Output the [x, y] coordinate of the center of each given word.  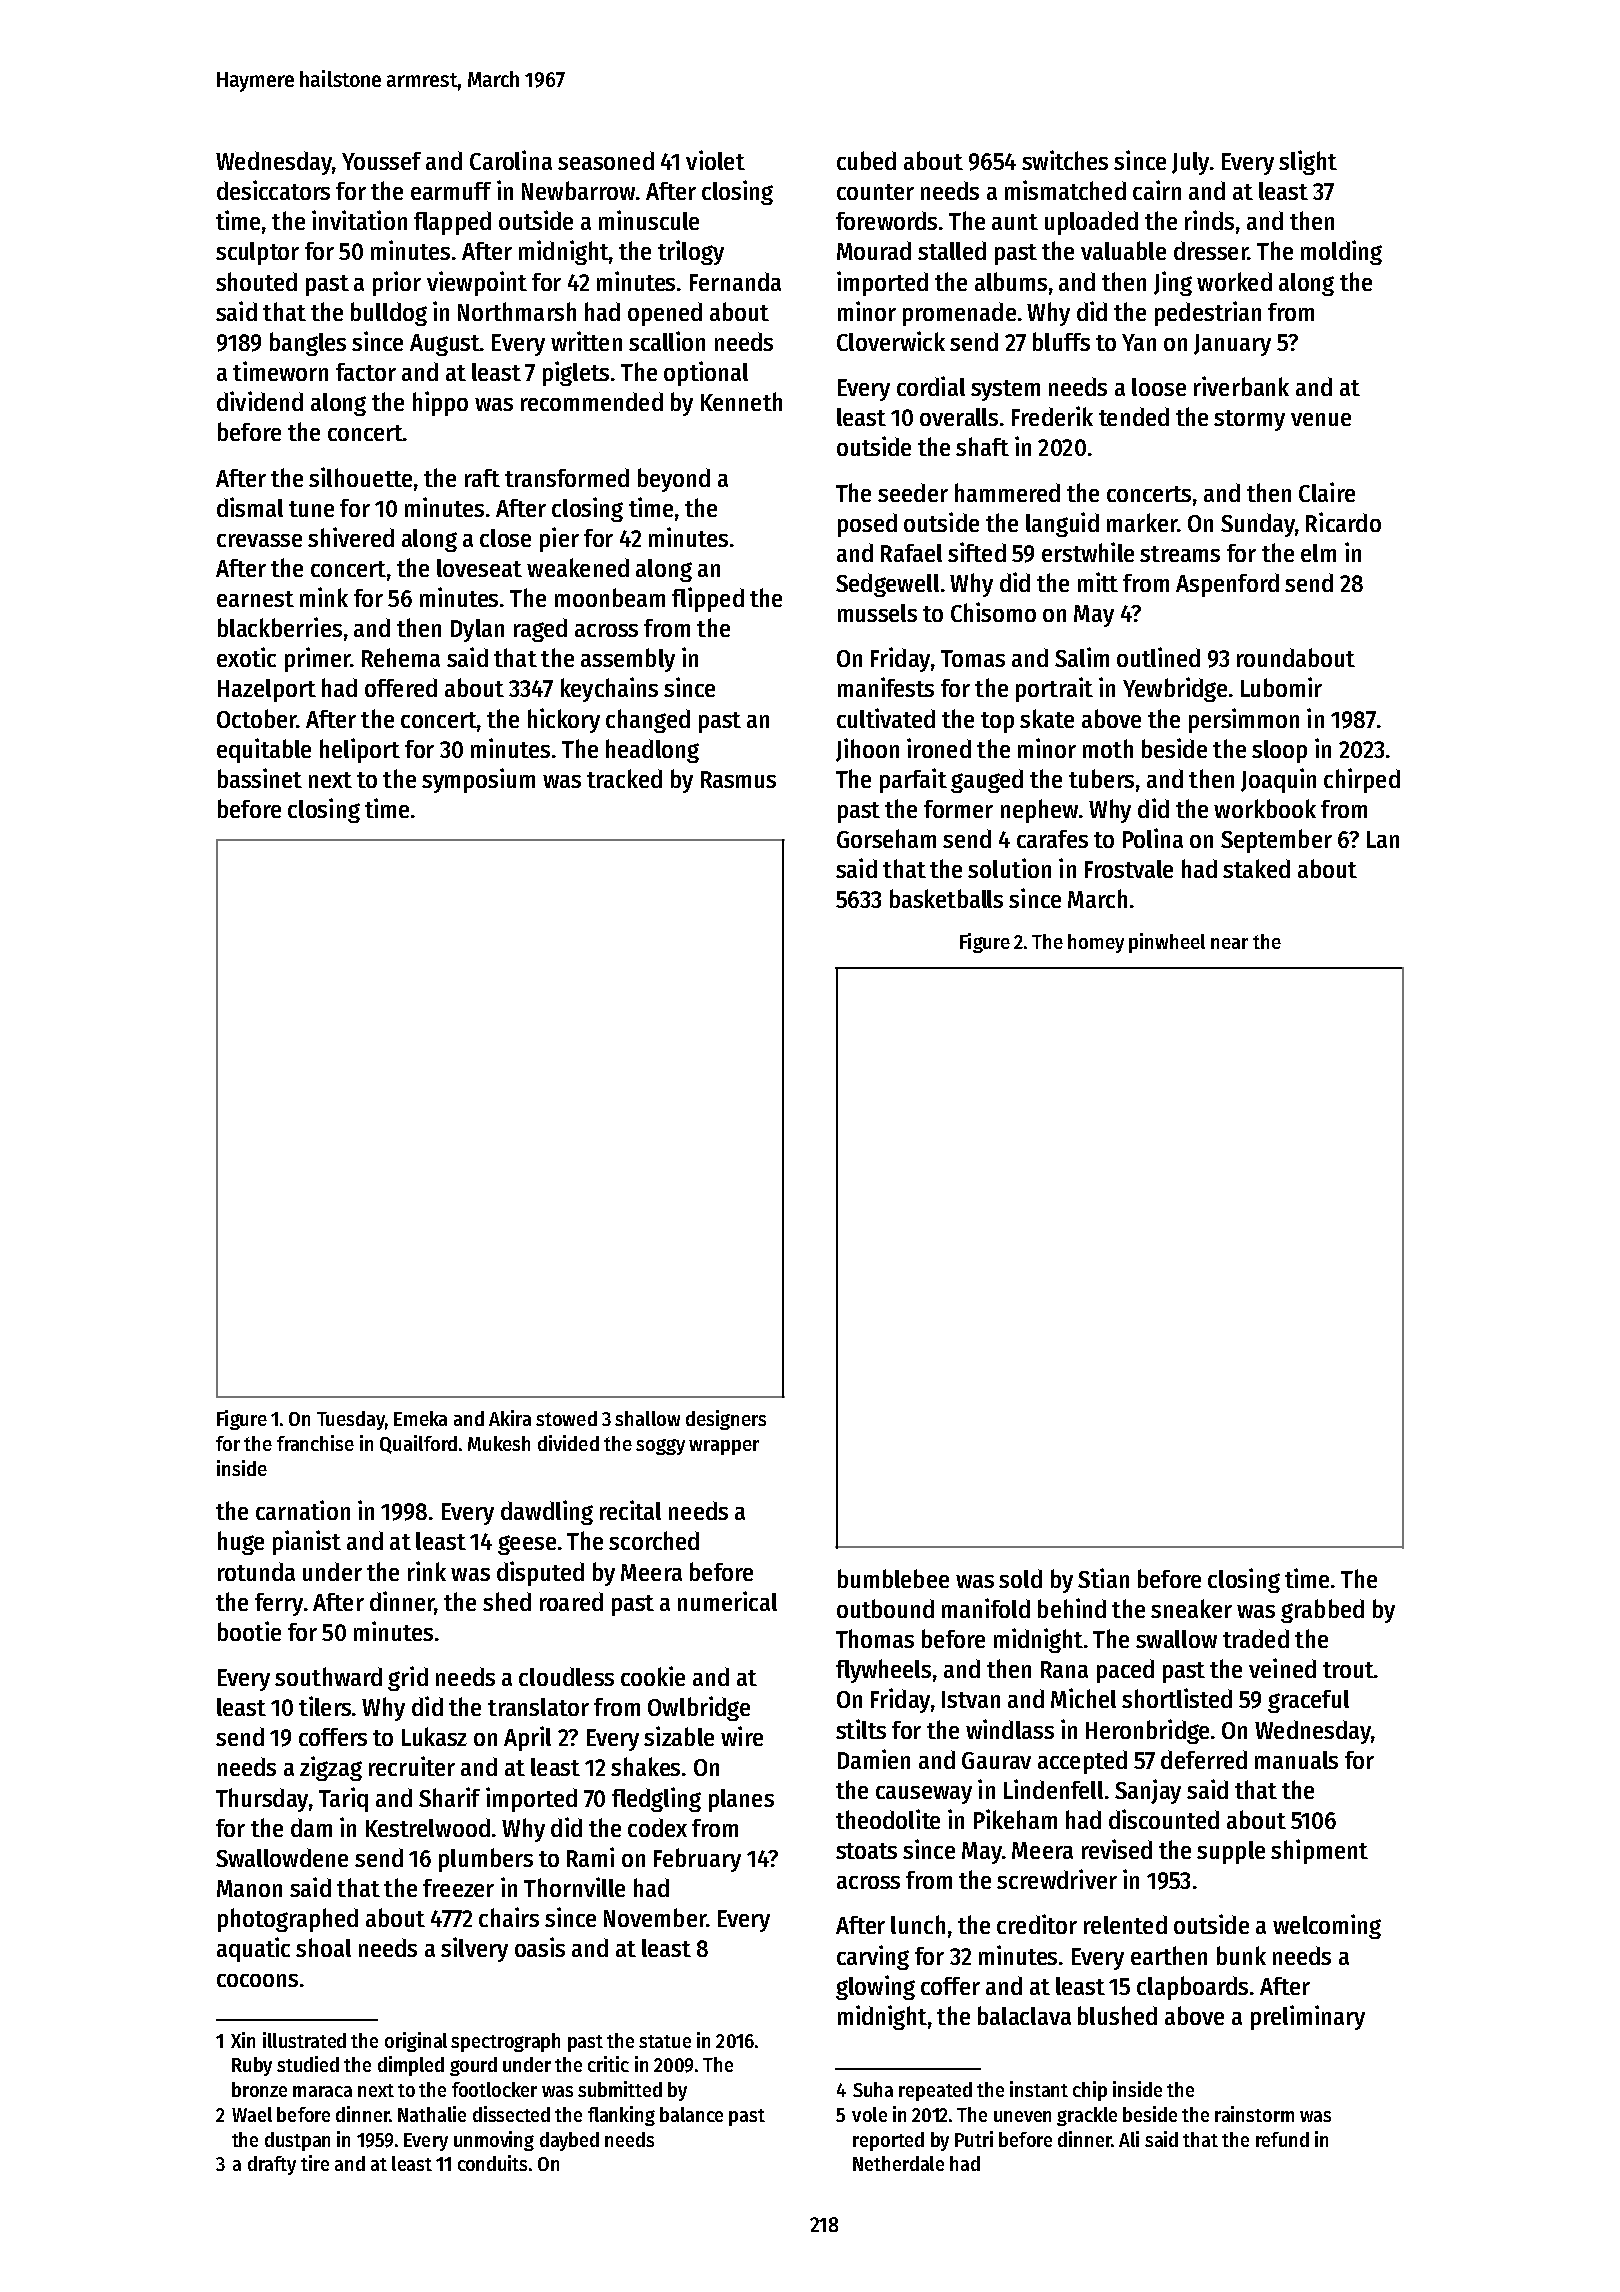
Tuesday [351, 1420]
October [257, 718]
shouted [256, 281]
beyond [674, 480]
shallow [647, 1418]
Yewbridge [1175, 689]
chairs [509, 1917]
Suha [873, 2089]
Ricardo [1343, 522]
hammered [1007, 492]
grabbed [1322, 1611]
